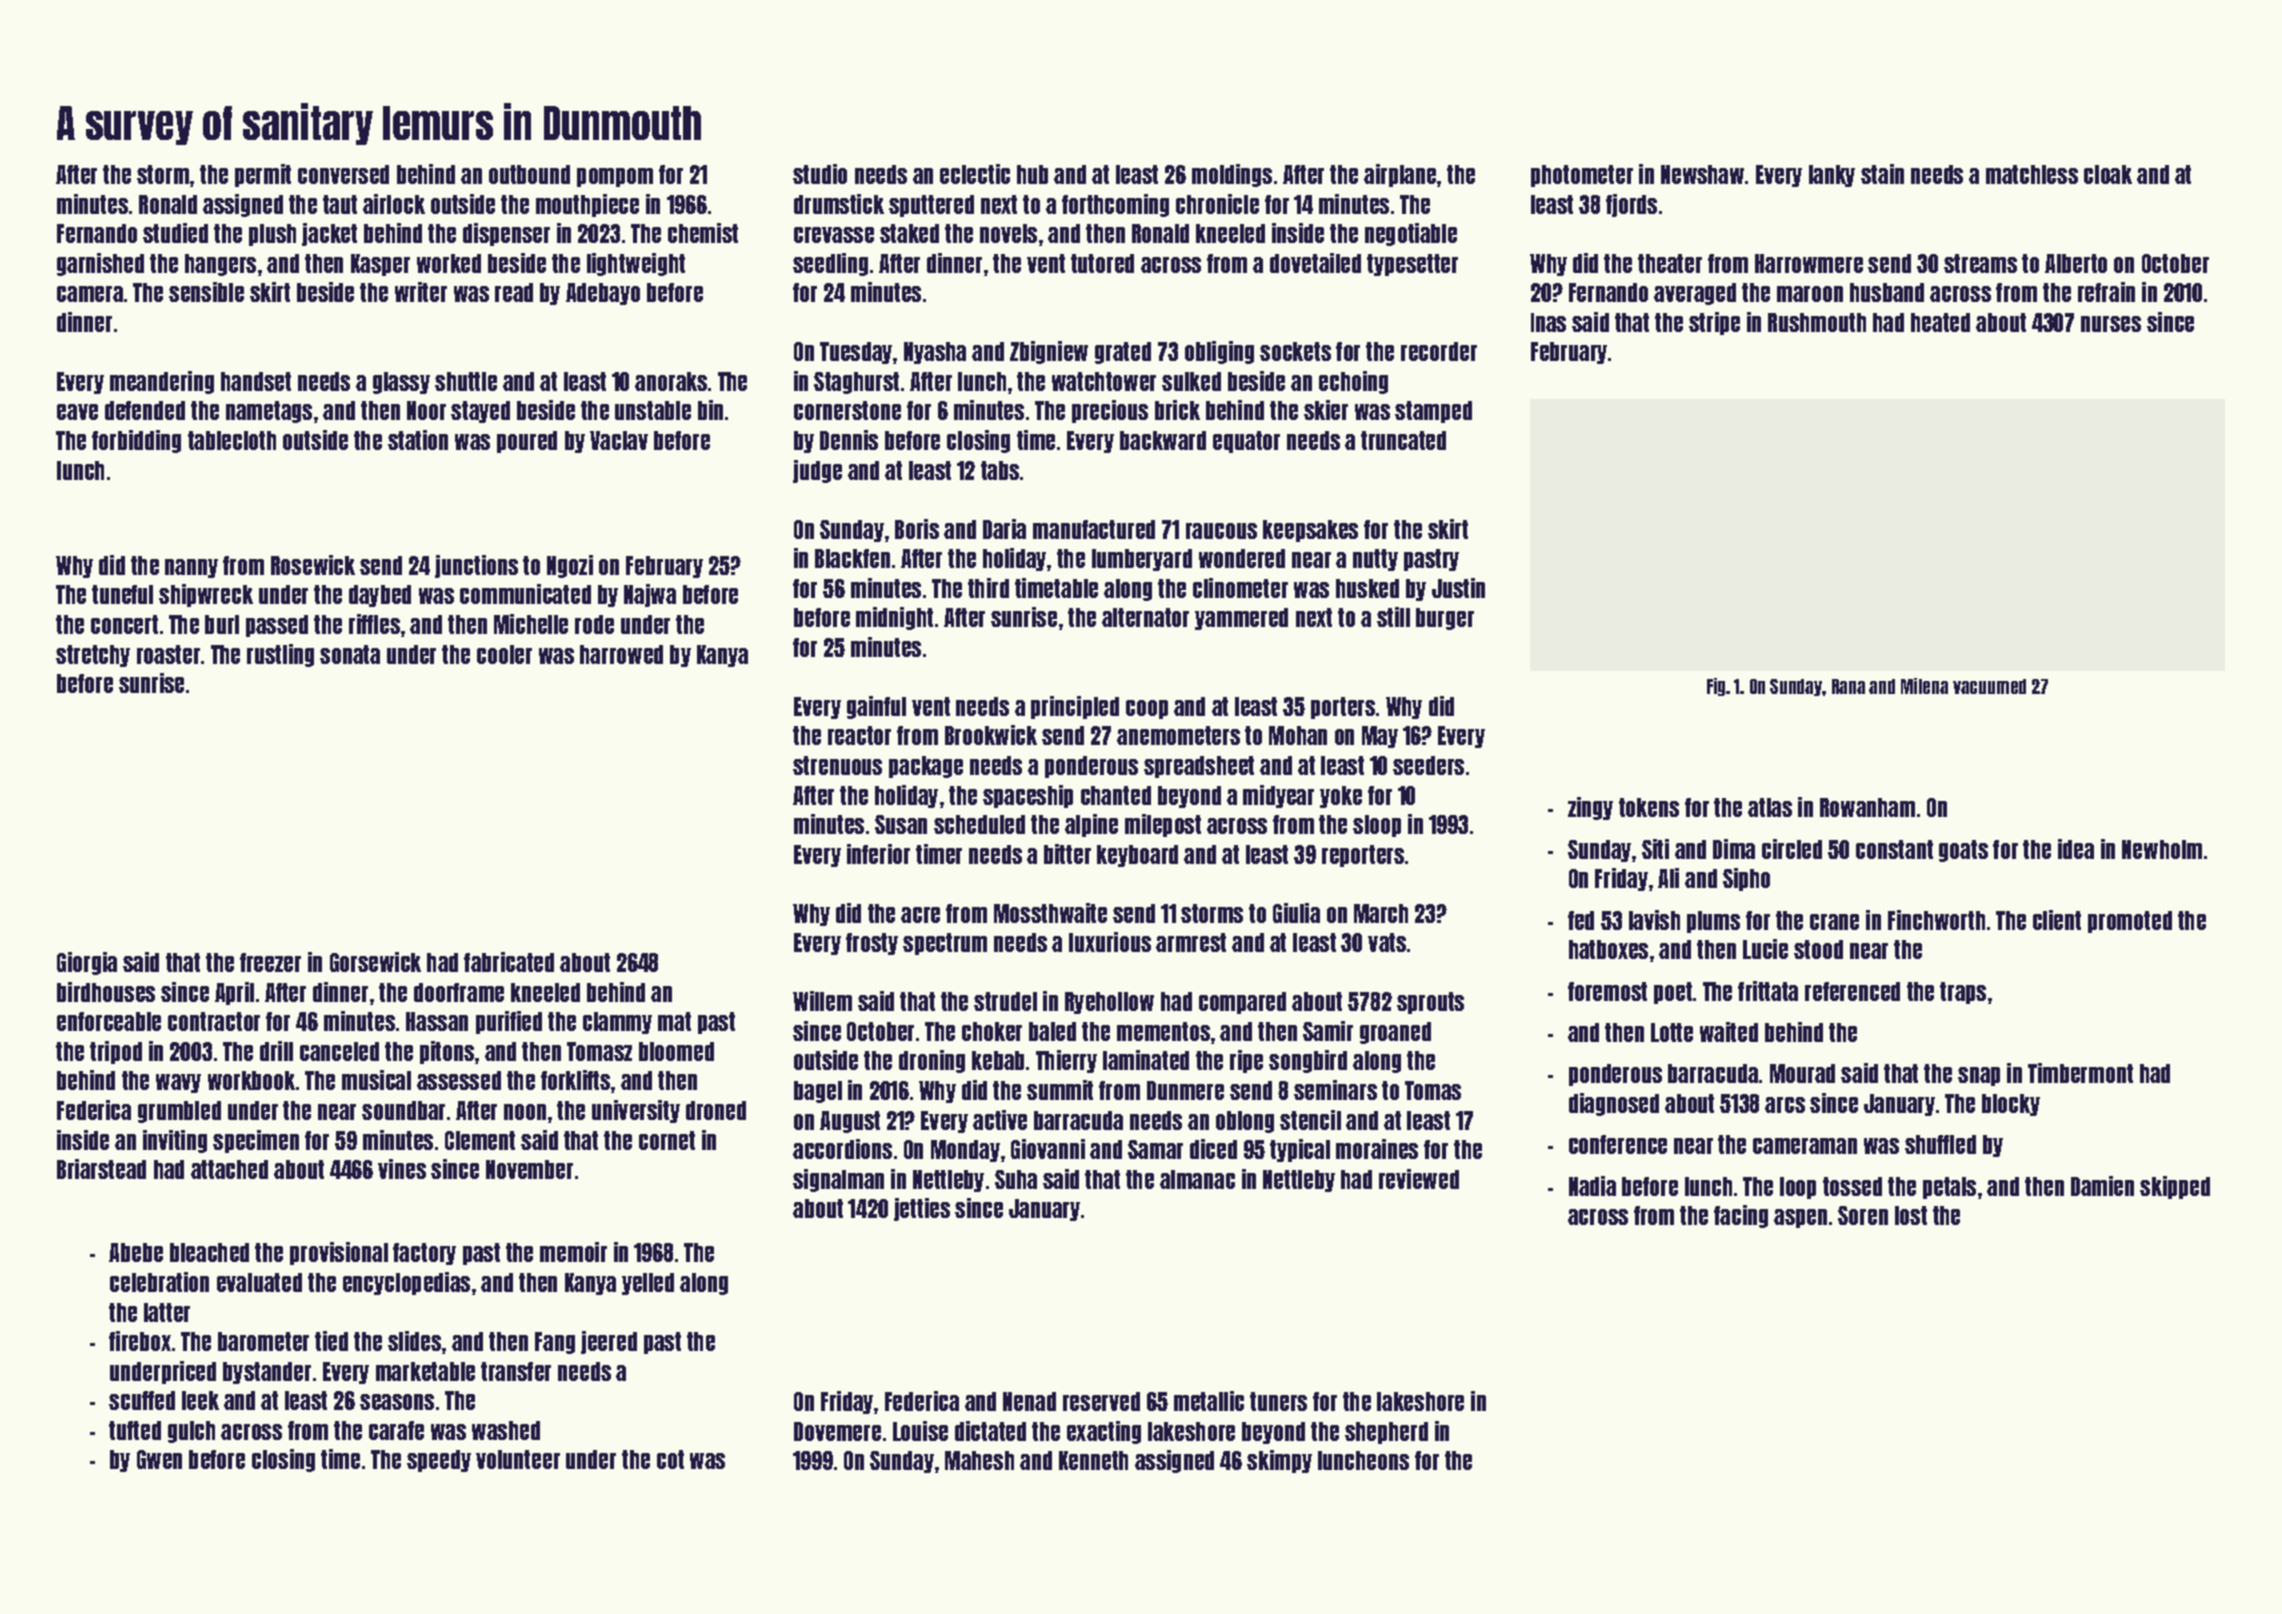  Describe the element at coordinates (529, 174) in the image. I see `outbound` at that location.
